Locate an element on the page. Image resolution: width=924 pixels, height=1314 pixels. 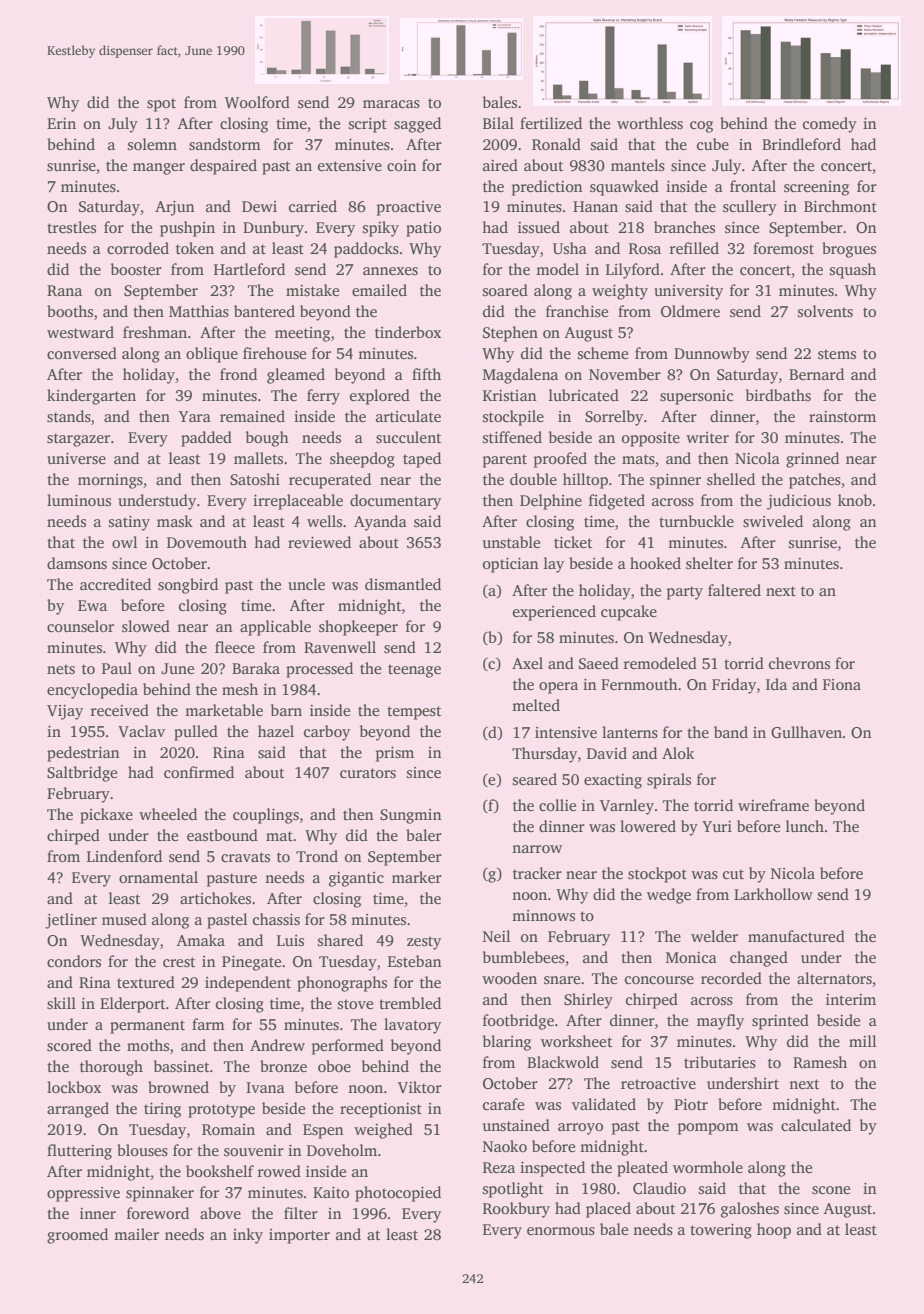
stems is located at coordinates (837, 354).
